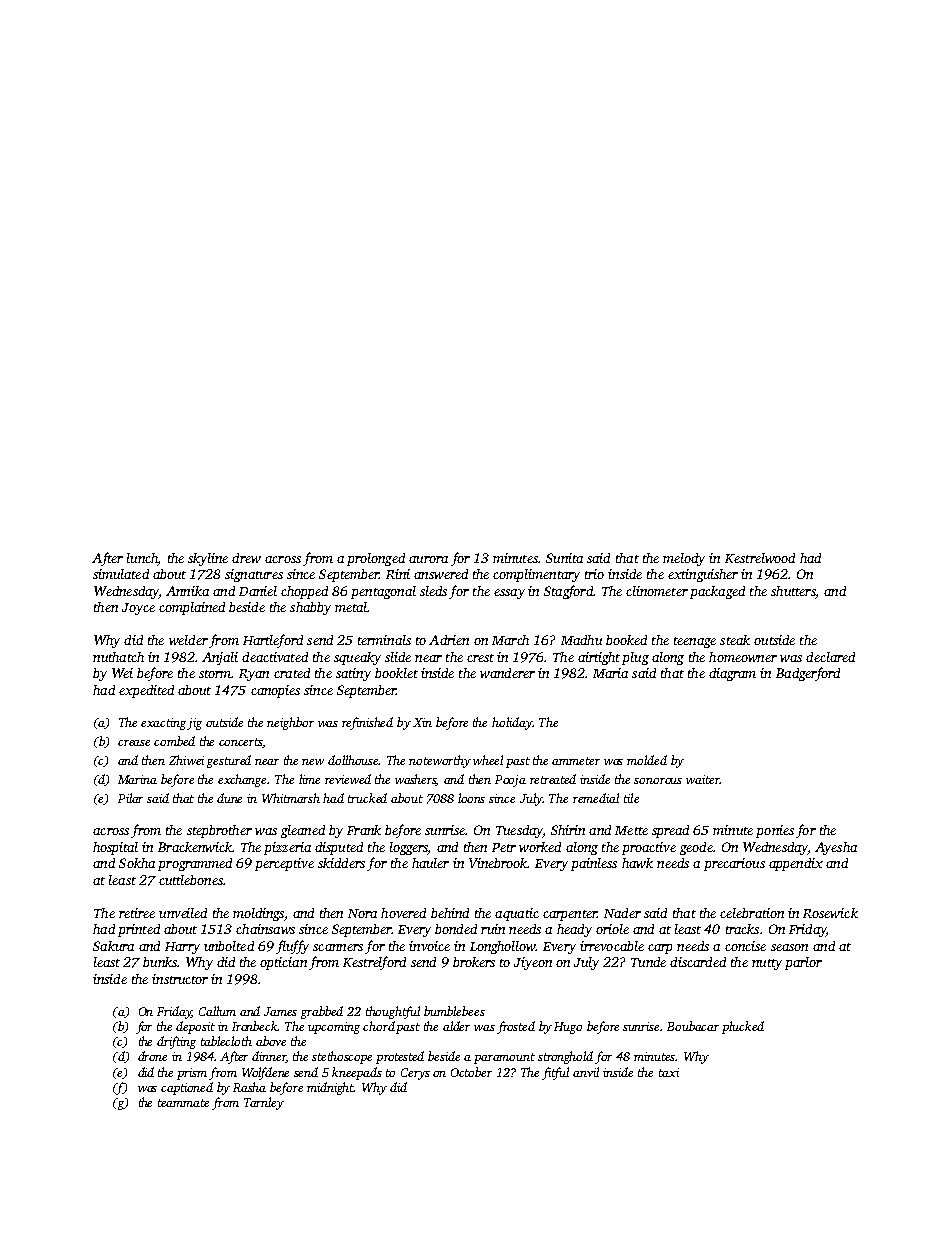  I want to click on gleaned, so click(303, 831).
